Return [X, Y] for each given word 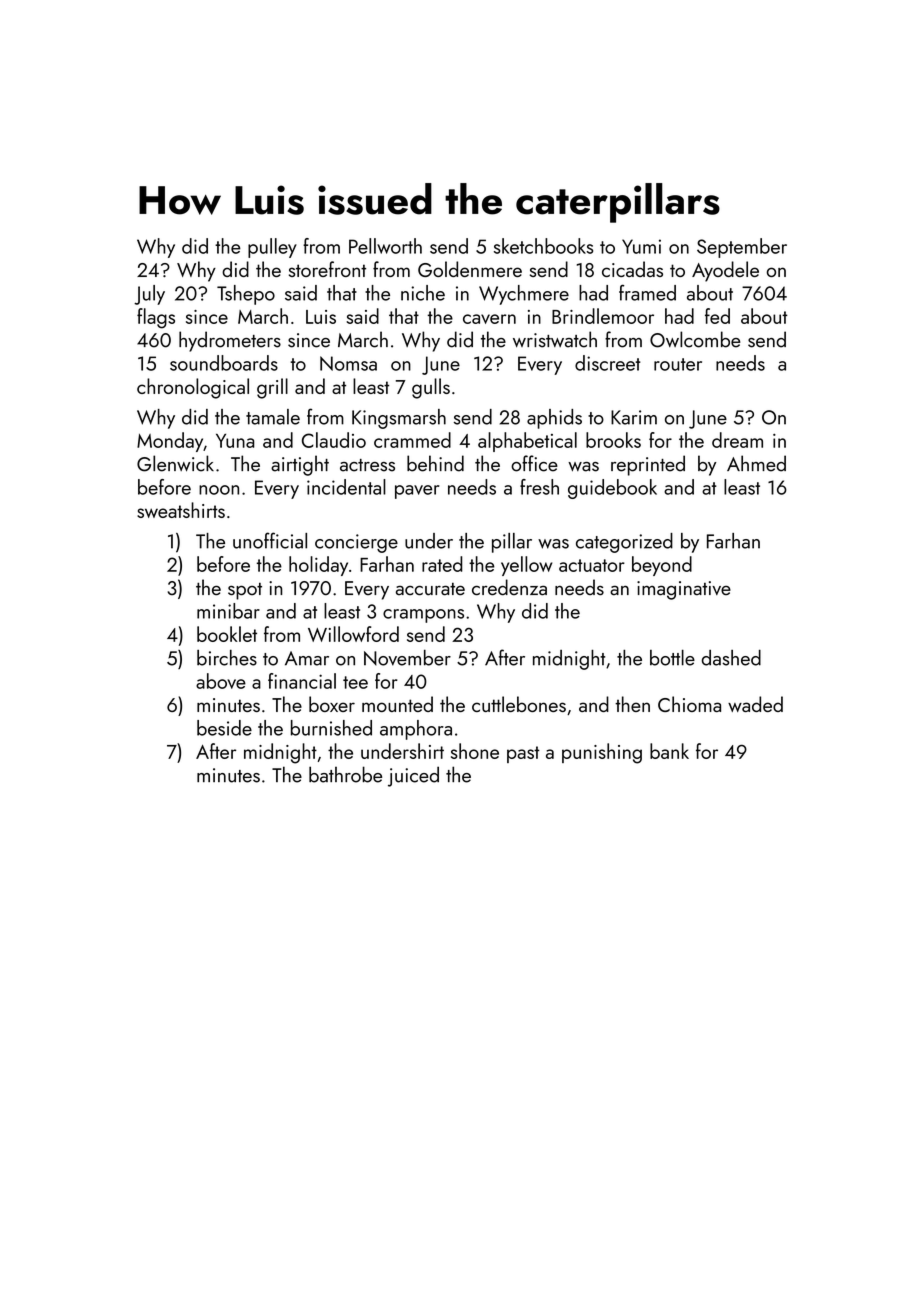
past [523, 754]
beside [224, 728]
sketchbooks [543, 246]
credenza [509, 587]
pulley [272, 248]
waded [755, 704]
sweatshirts [181, 510]
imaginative [684, 590]
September [742, 248]
